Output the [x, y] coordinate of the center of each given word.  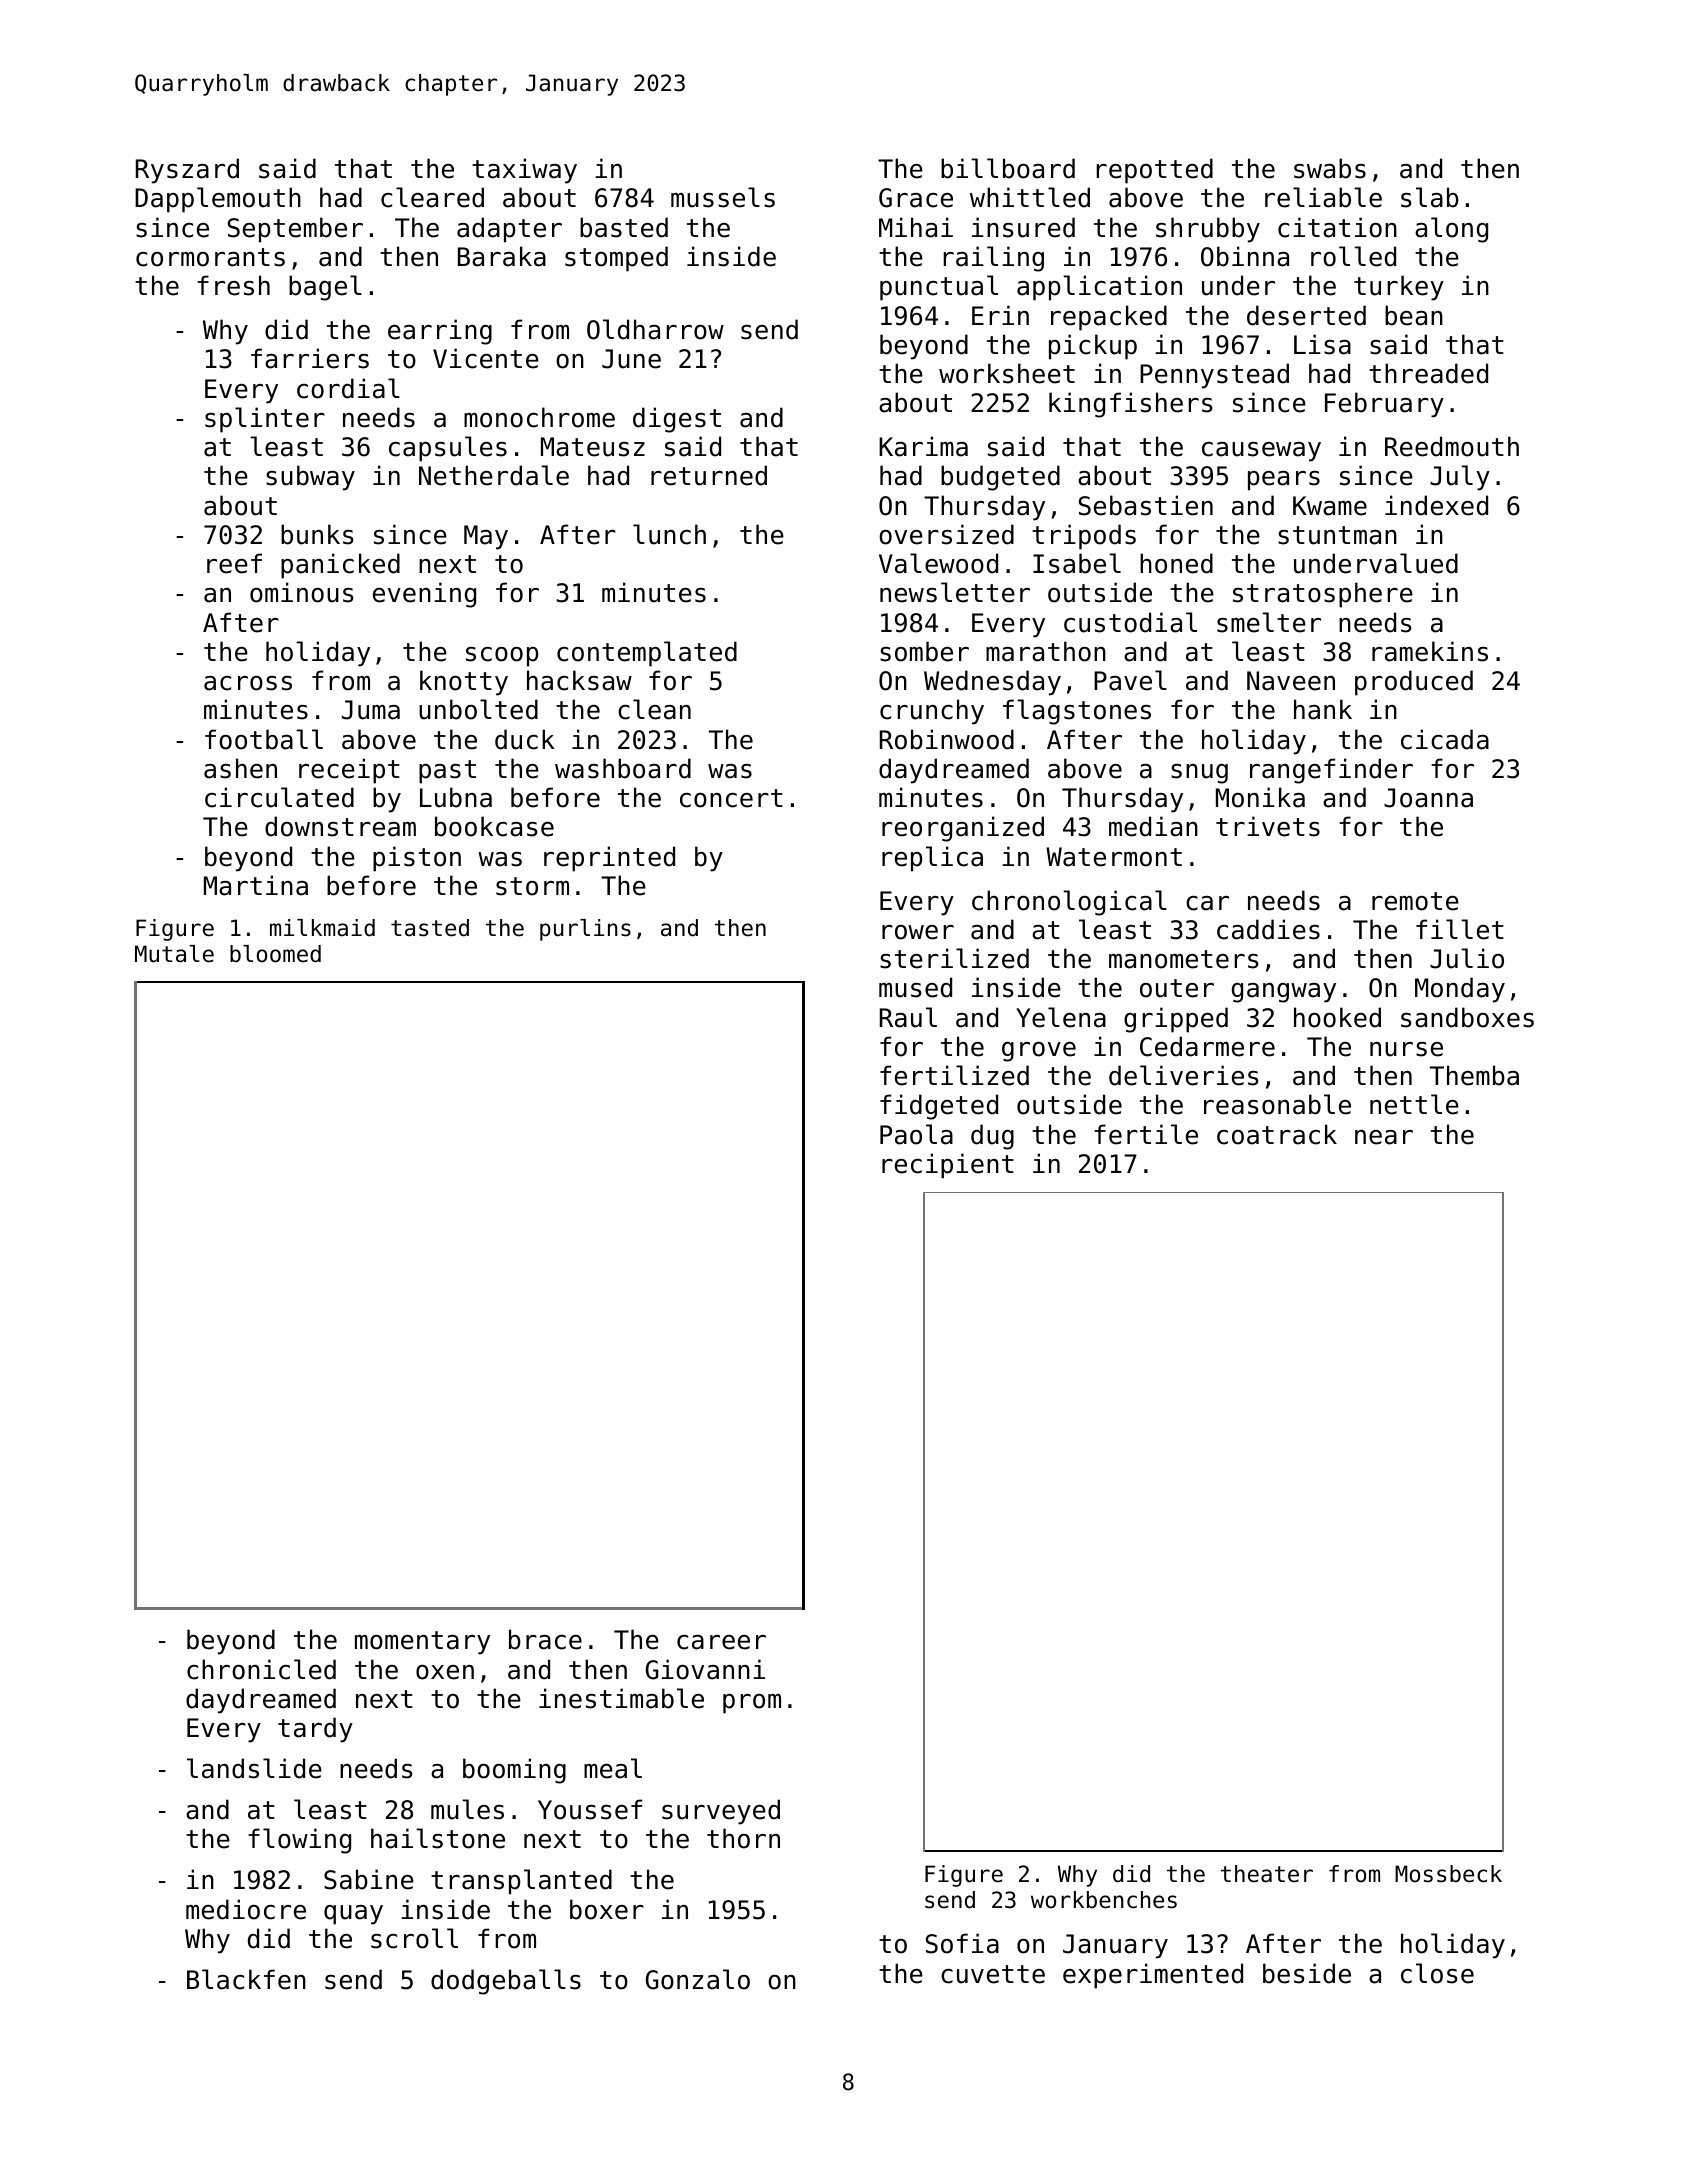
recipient [948, 1166]
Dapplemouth [218, 200]
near [1384, 1137]
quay [353, 1915]
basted [624, 227]
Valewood [938, 563]
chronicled [261, 1669]
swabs [1330, 168]
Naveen [1291, 681]
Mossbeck [1448, 1874]
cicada [1445, 739]
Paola [916, 1134]
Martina [256, 885]
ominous [301, 592]
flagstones [1077, 712]
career [721, 1642]
